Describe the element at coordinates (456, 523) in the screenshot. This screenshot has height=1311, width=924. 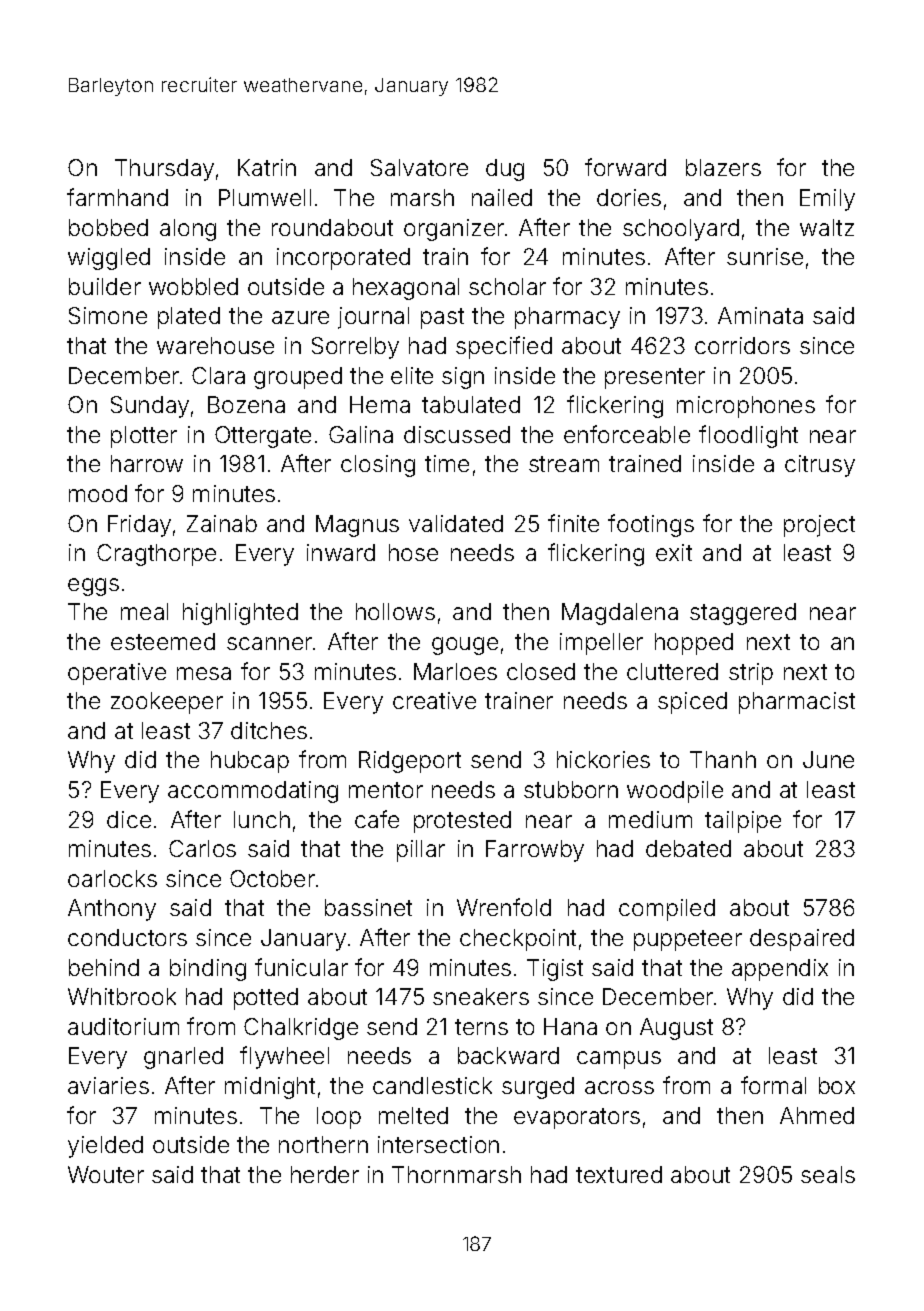
I see `validated` at that location.
